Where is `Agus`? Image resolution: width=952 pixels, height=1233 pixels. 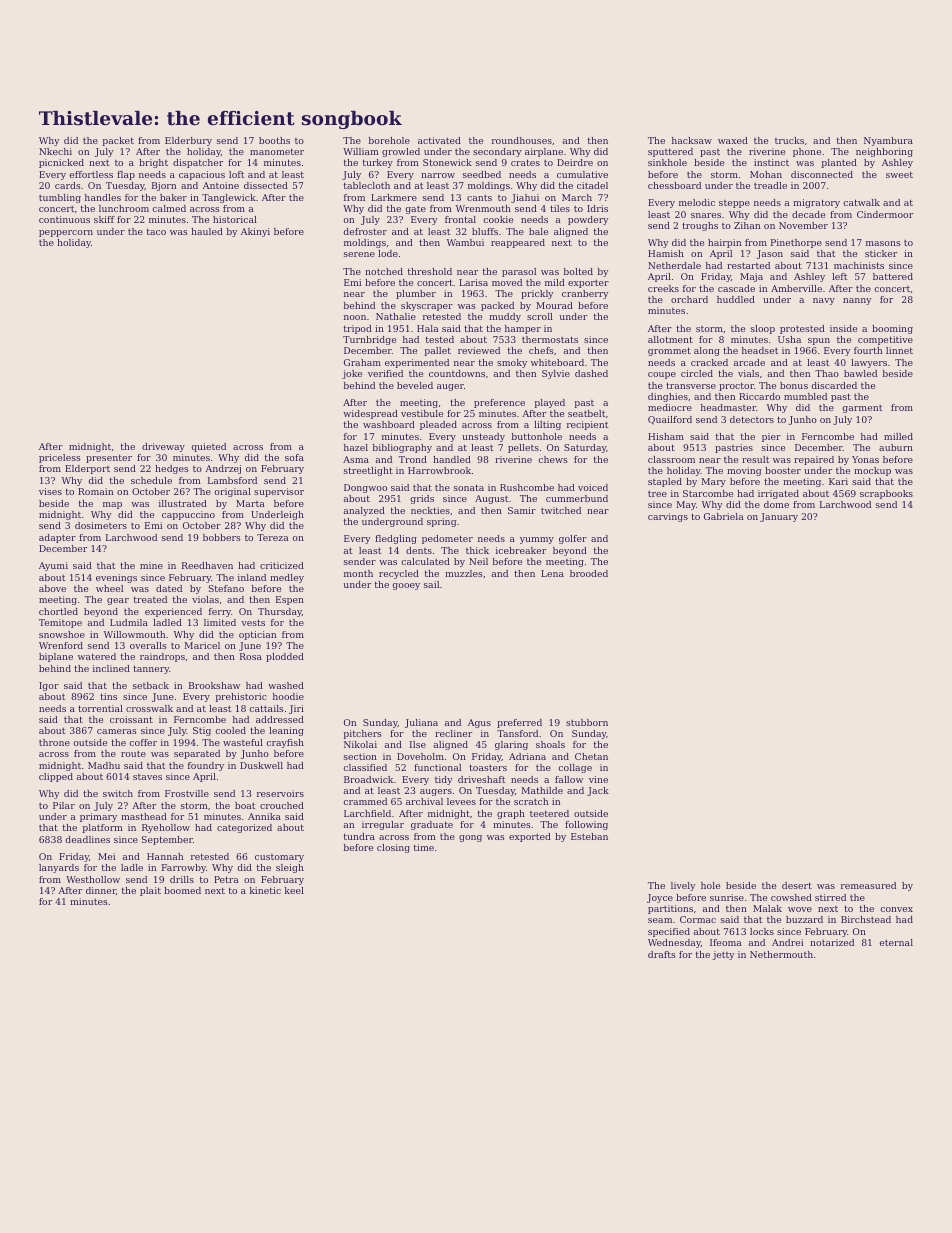 Agus is located at coordinates (479, 723).
